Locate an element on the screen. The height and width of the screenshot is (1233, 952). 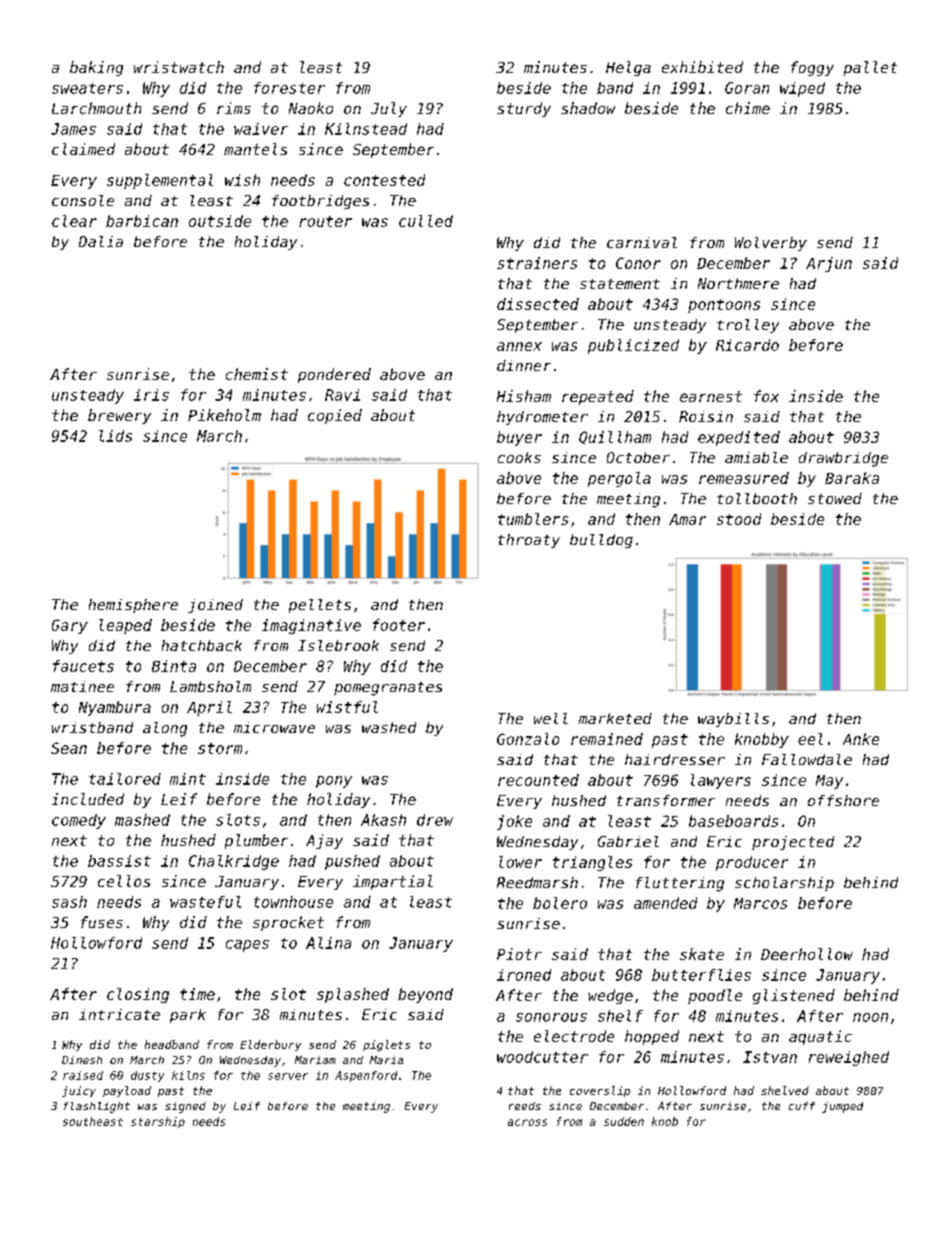
forester is located at coordinates (289, 88).
